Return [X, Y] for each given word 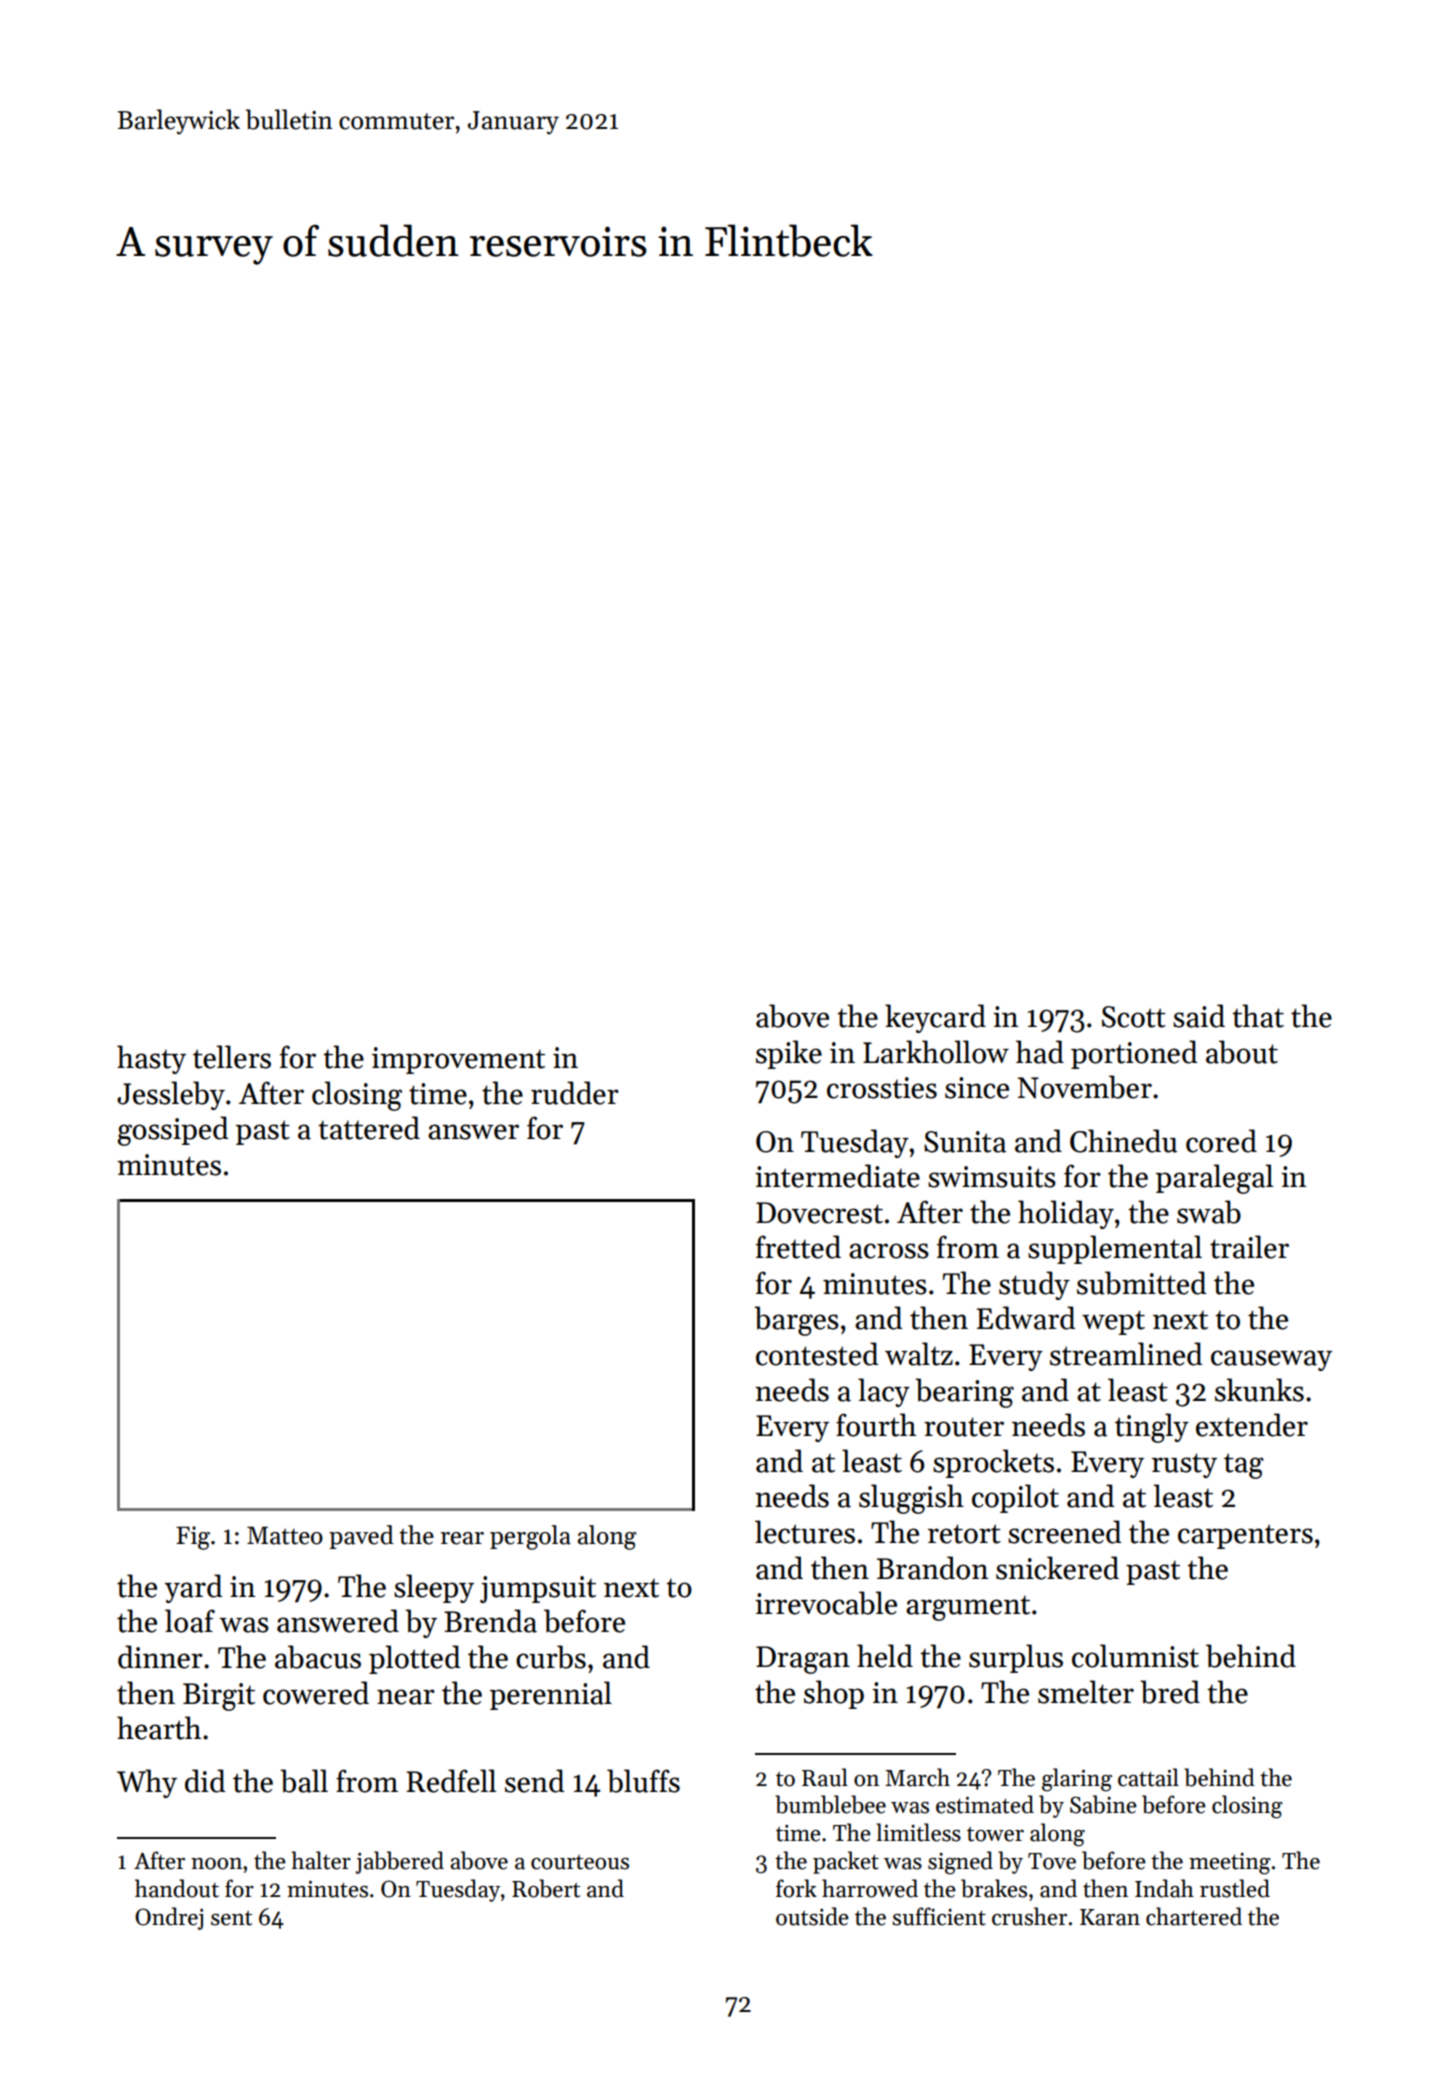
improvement [458, 1060]
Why [147, 1783]
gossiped [173, 1131]
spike [789, 1054]
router [964, 1427]
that [1258, 1016]
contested [817, 1354]
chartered [1194, 1916]
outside [812, 1916]
